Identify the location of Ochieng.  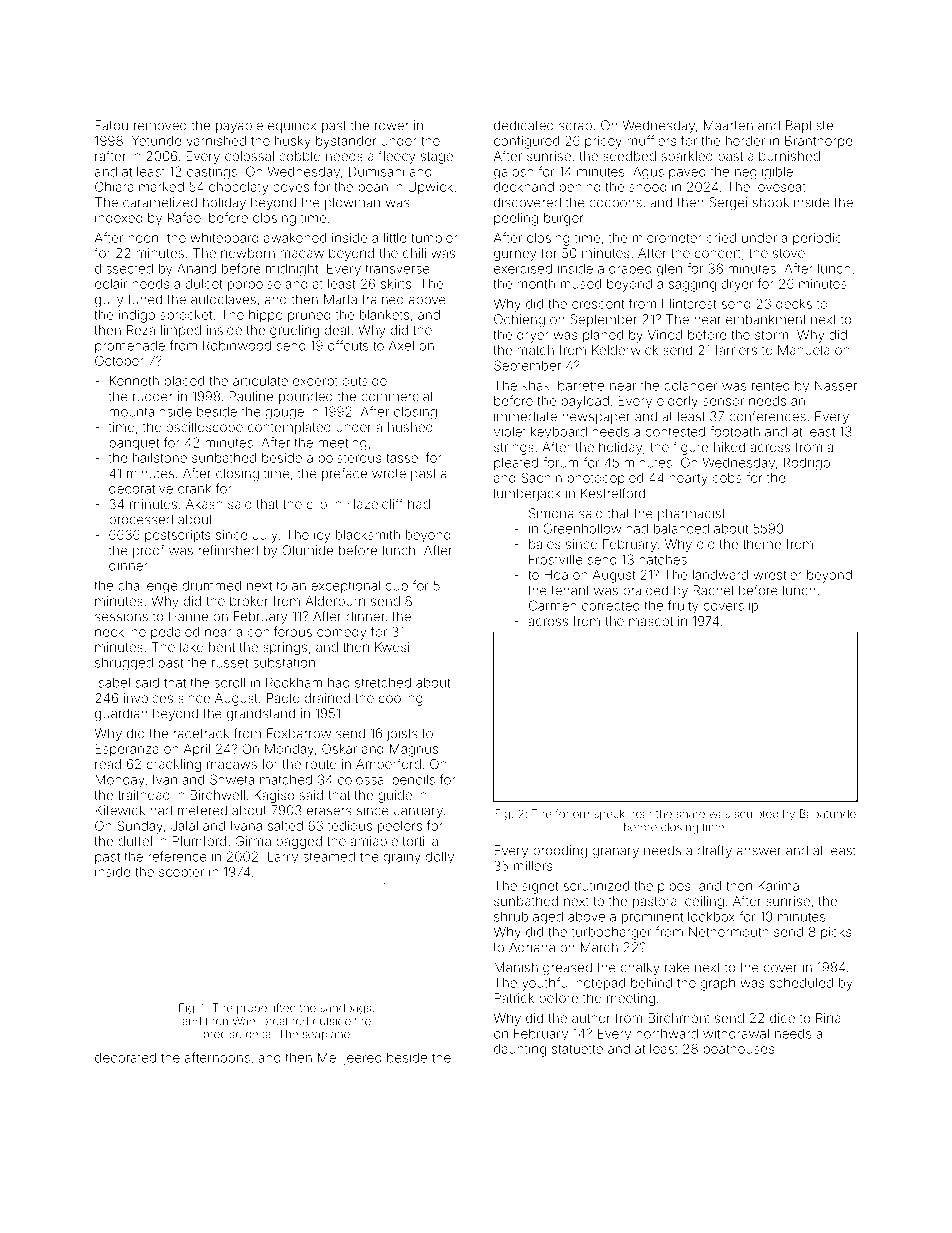
(519, 320).
